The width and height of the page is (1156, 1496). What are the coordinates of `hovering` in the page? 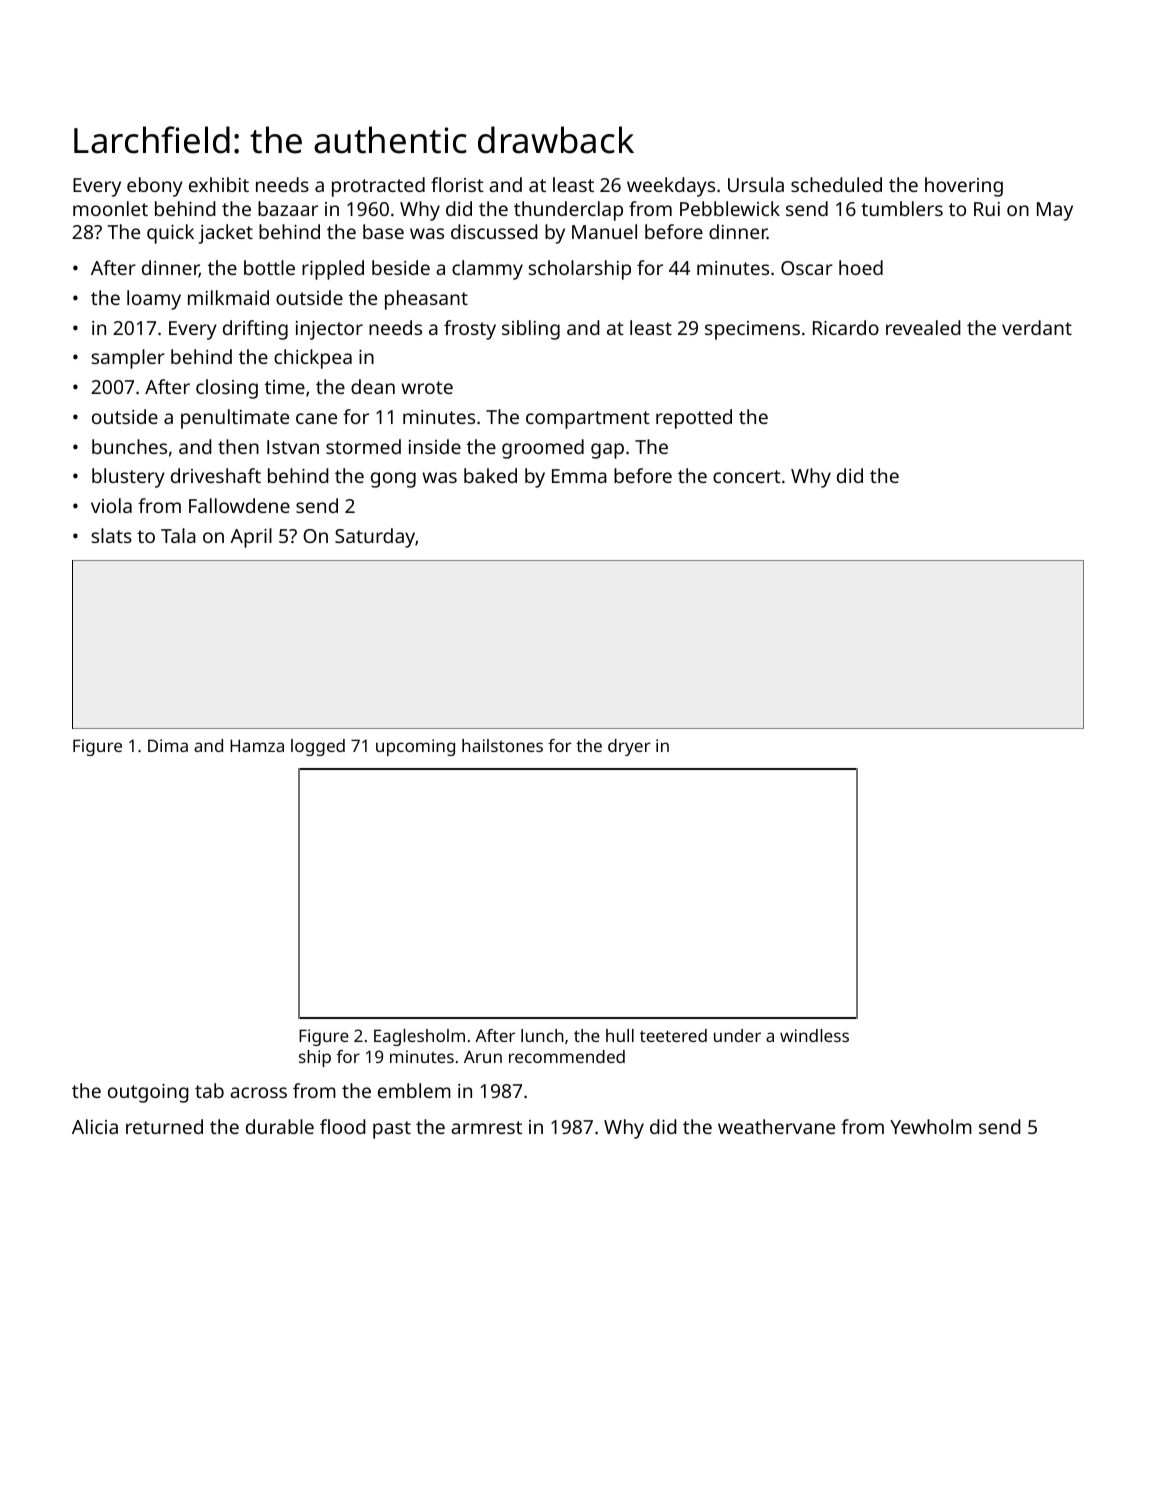 It's located at (964, 187).
